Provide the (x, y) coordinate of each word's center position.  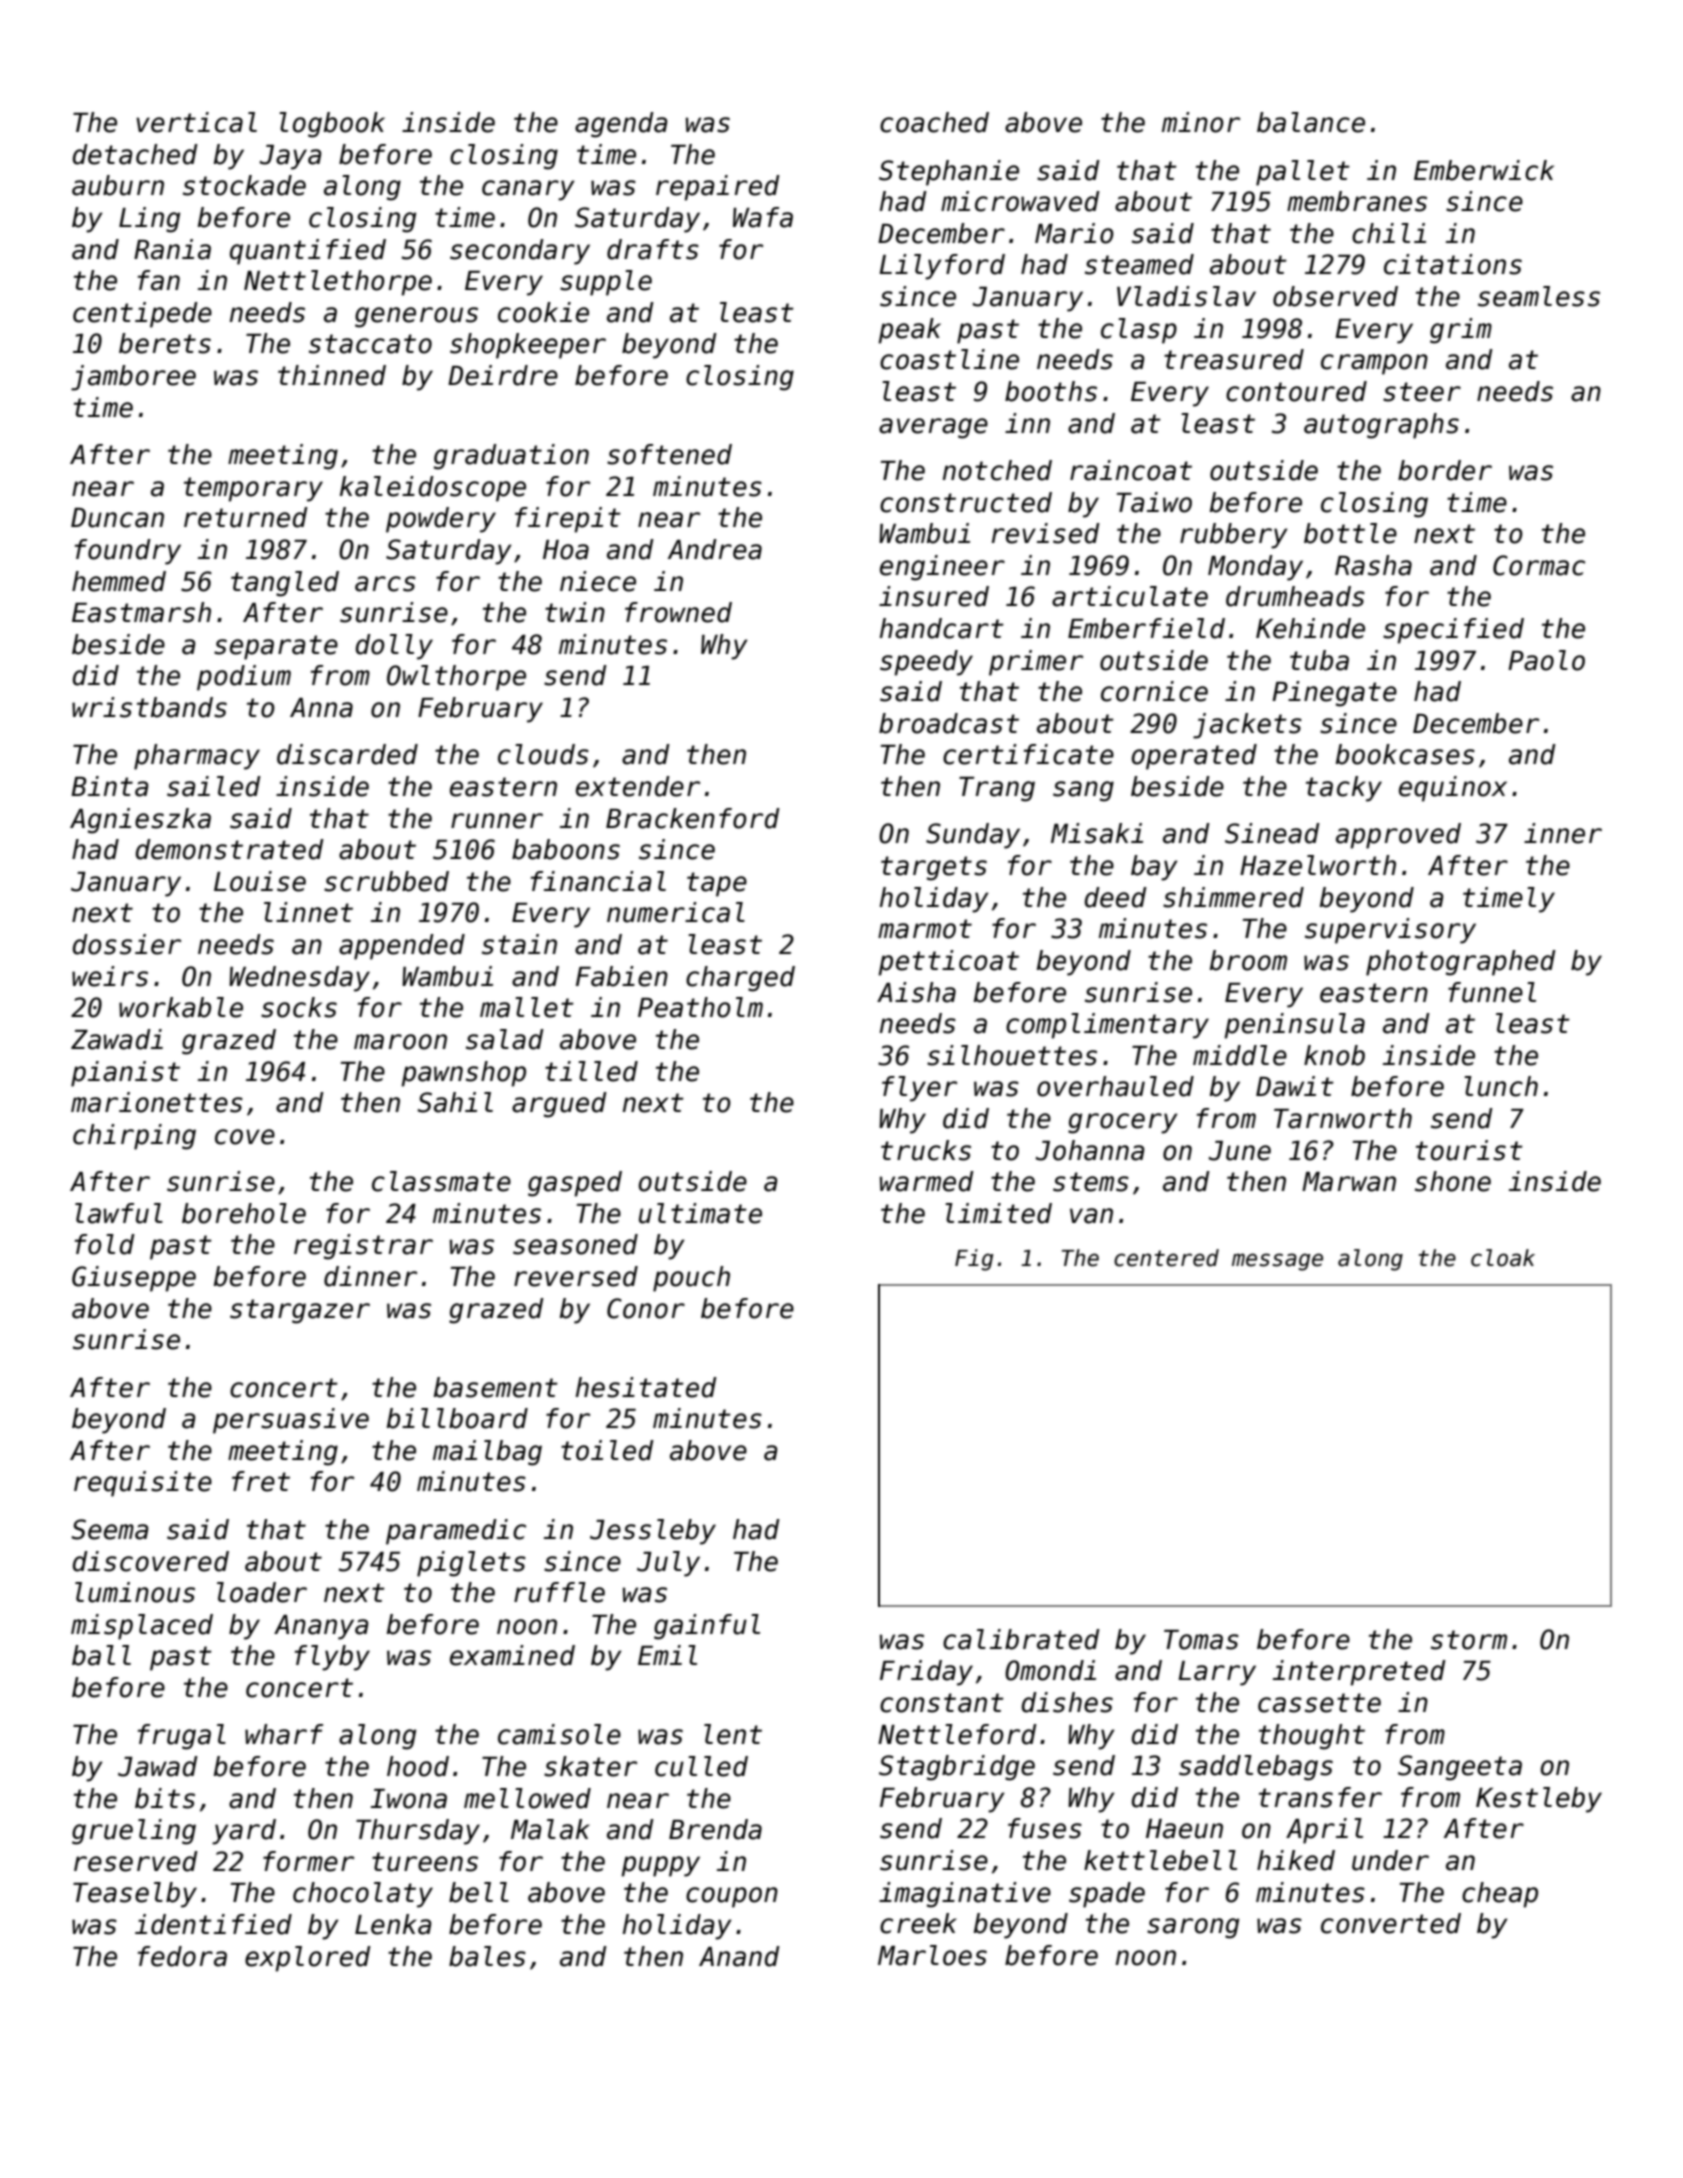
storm (1469, 1640)
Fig (974, 1260)
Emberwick (1484, 170)
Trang (997, 789)
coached (934, 122)
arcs (385, 584)
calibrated (1021, 1639)
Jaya (290, 157)
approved (1398, 836)
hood (418, 1766)
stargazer (300, 1311)
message (1277, 1262)
